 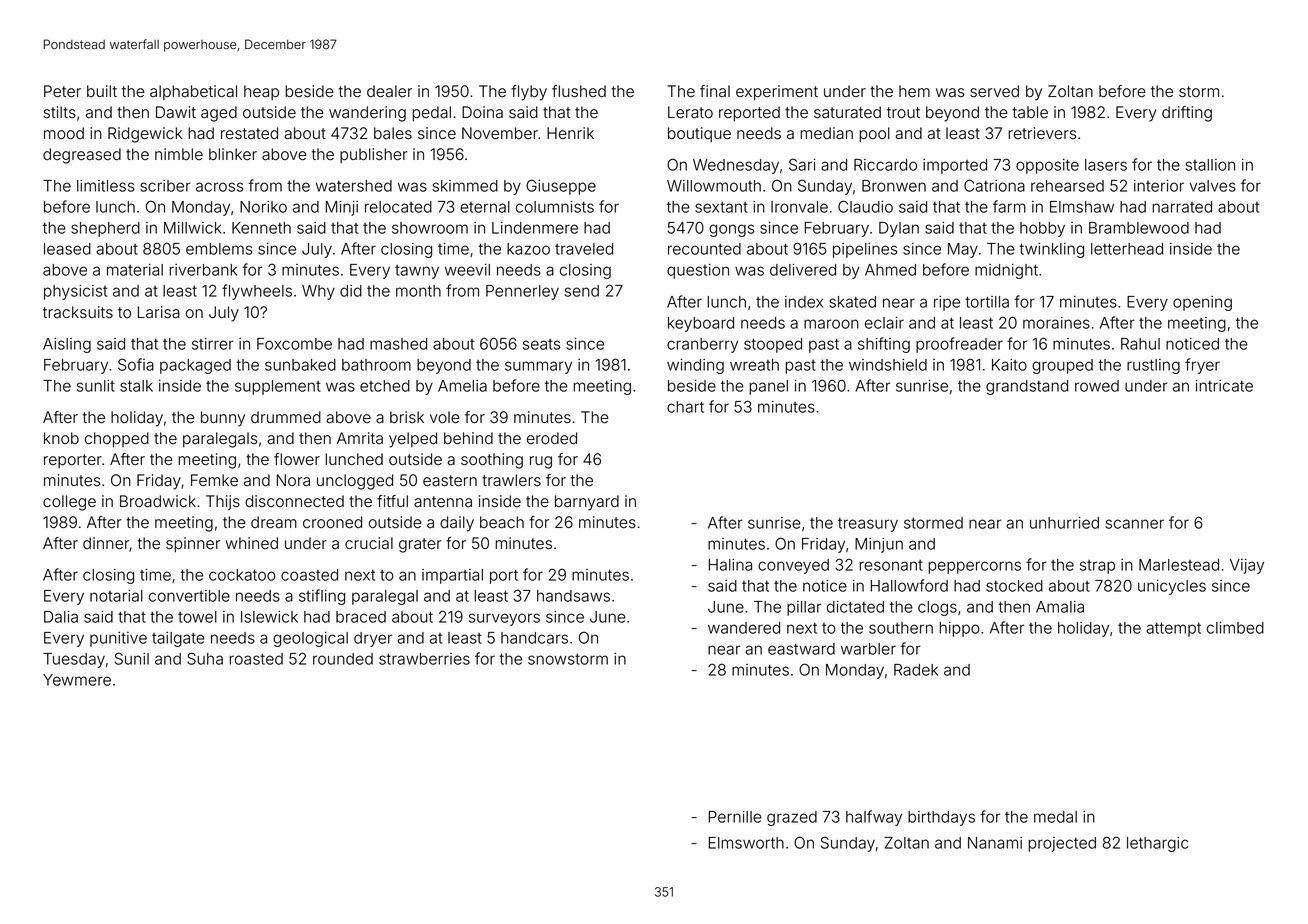 What do you see at coordinates (1042, 229) in the document?
I see `hobby` at bounding box center [1042, 229].
